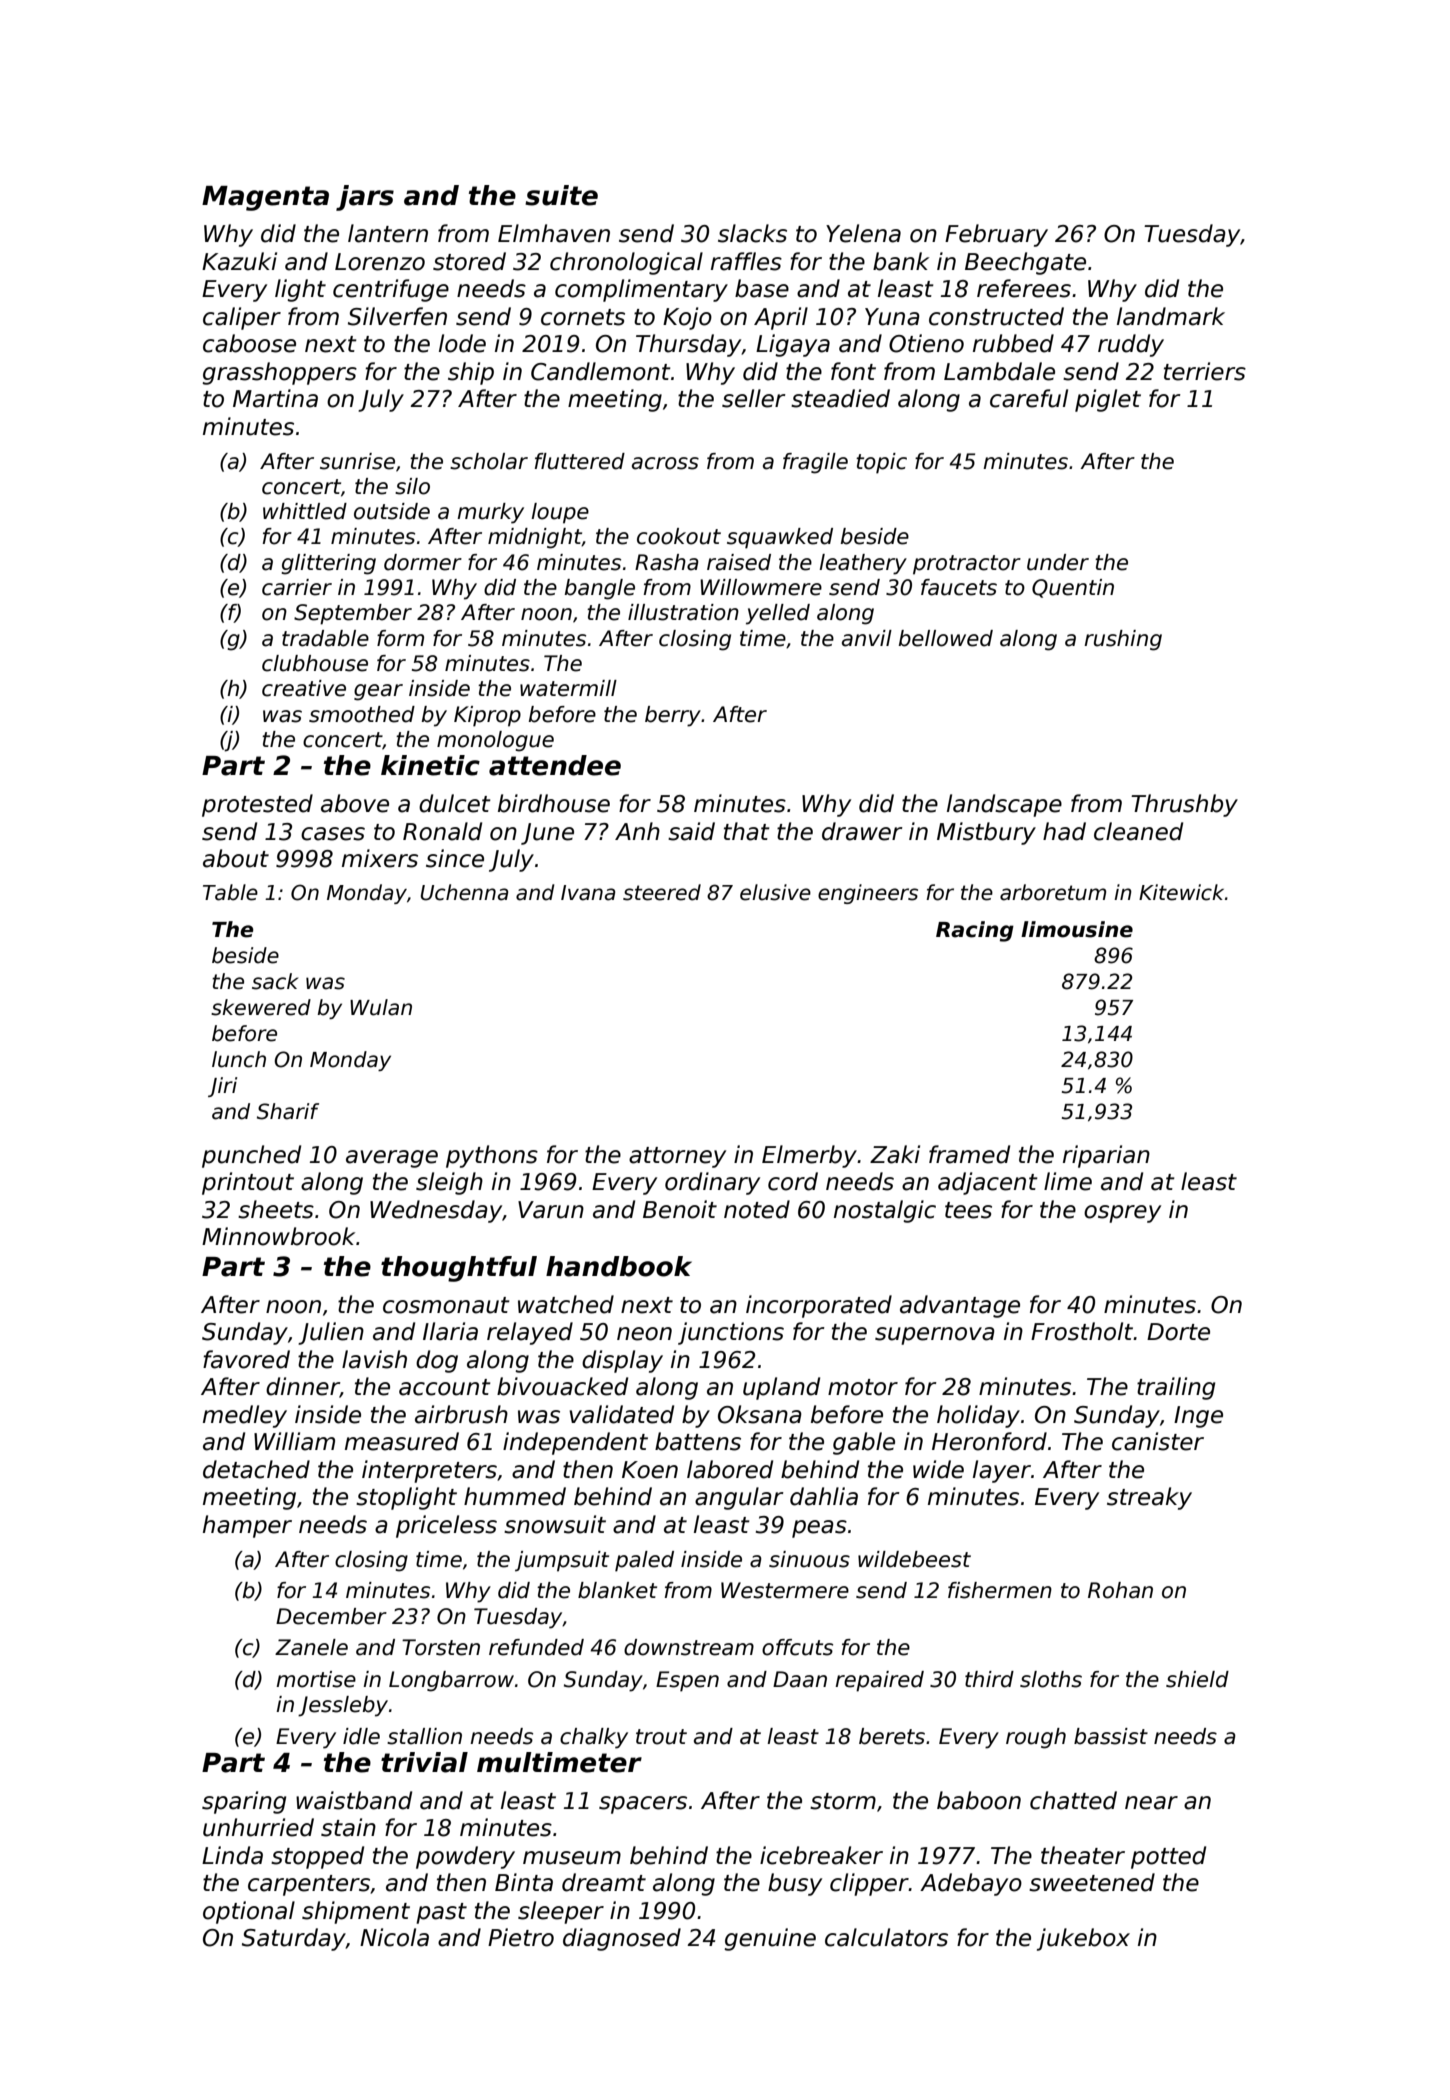 The height and width of the screenshot is (2100, 1450). I want to click on Wednesday, so click(436, 1211).
